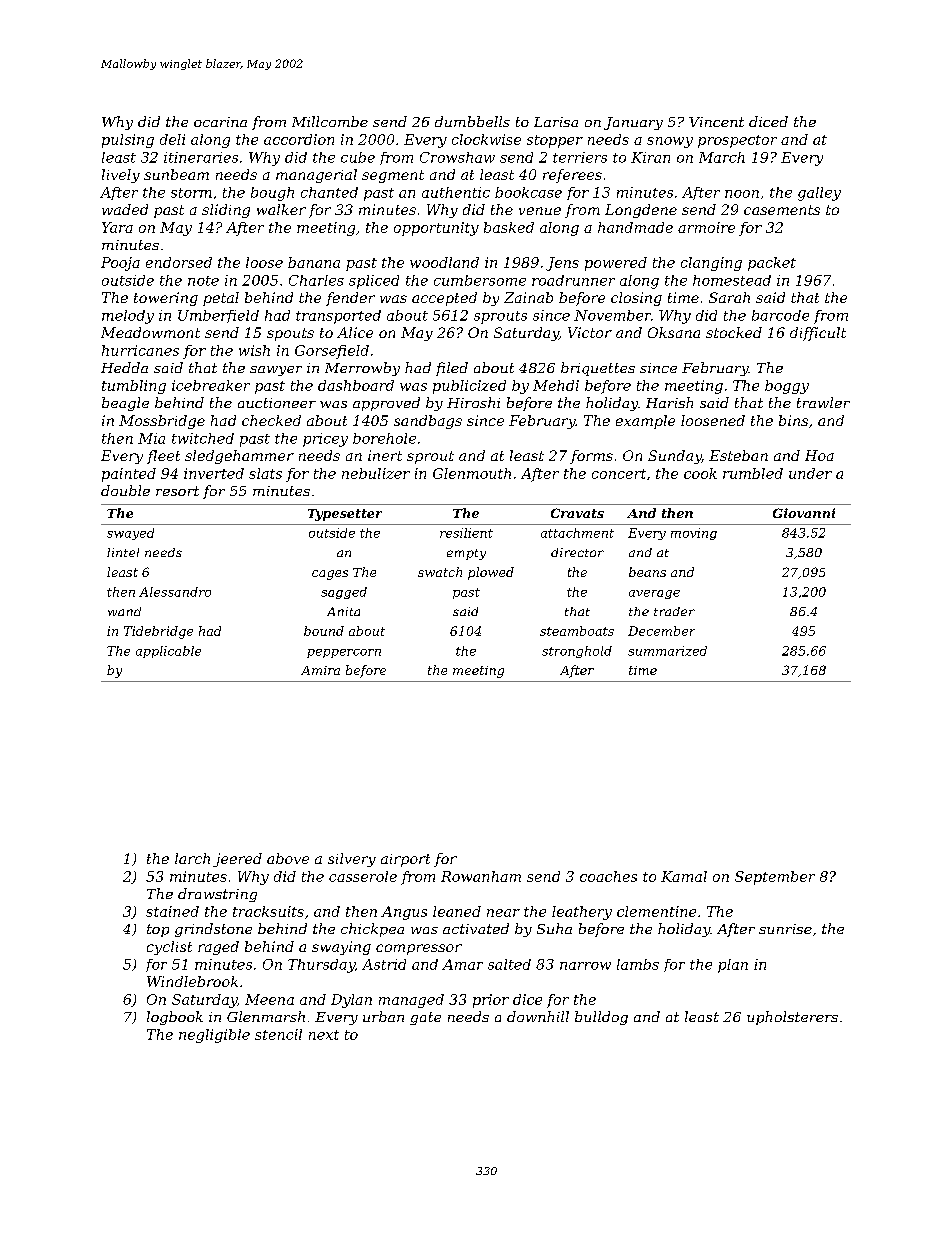  What do you see at coordinates (150, 332) in the page?
I see `Meadowmont` at bounding box center [150, 332].
